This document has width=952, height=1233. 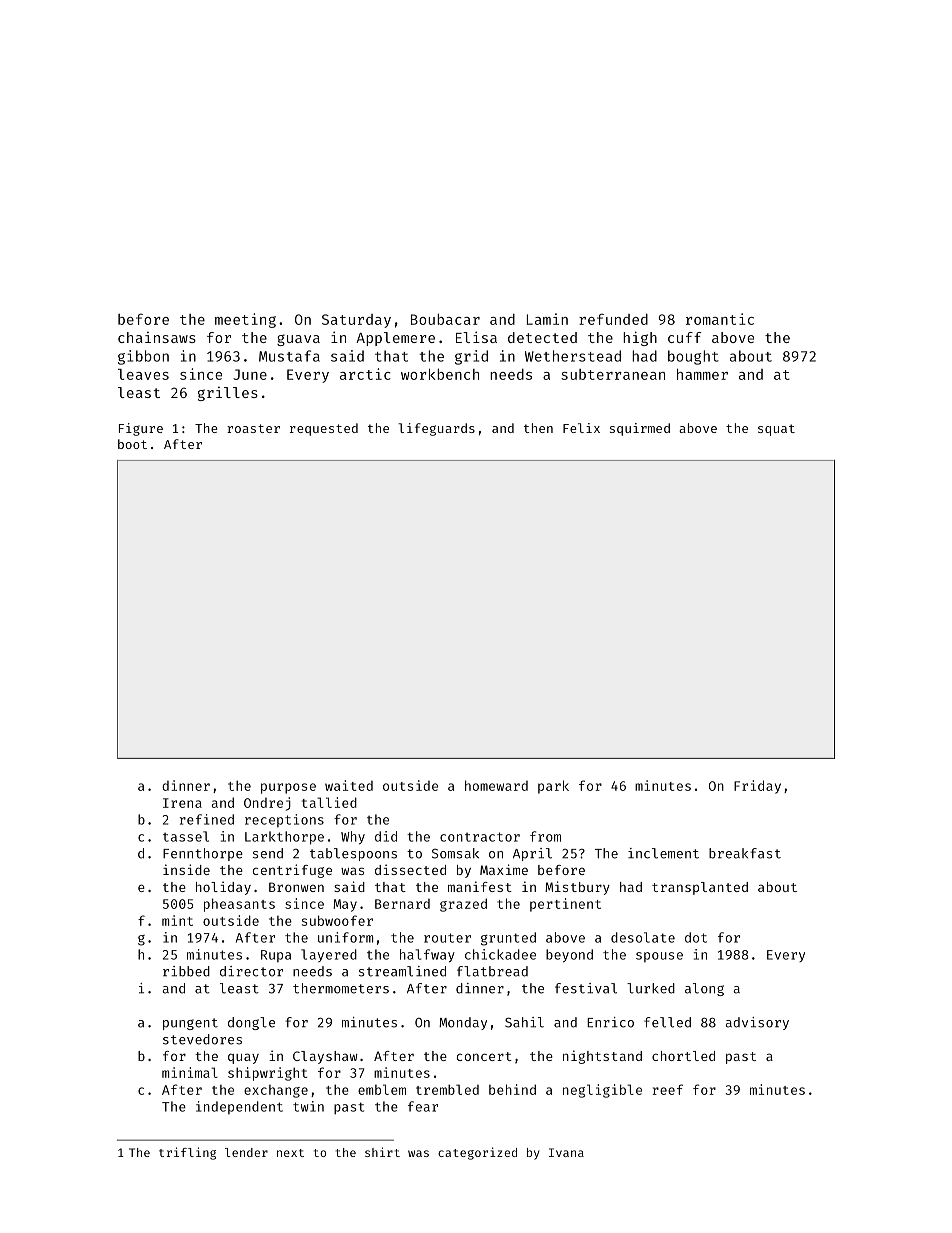 I want to click on categorized, so click(x=477, y=1153).
